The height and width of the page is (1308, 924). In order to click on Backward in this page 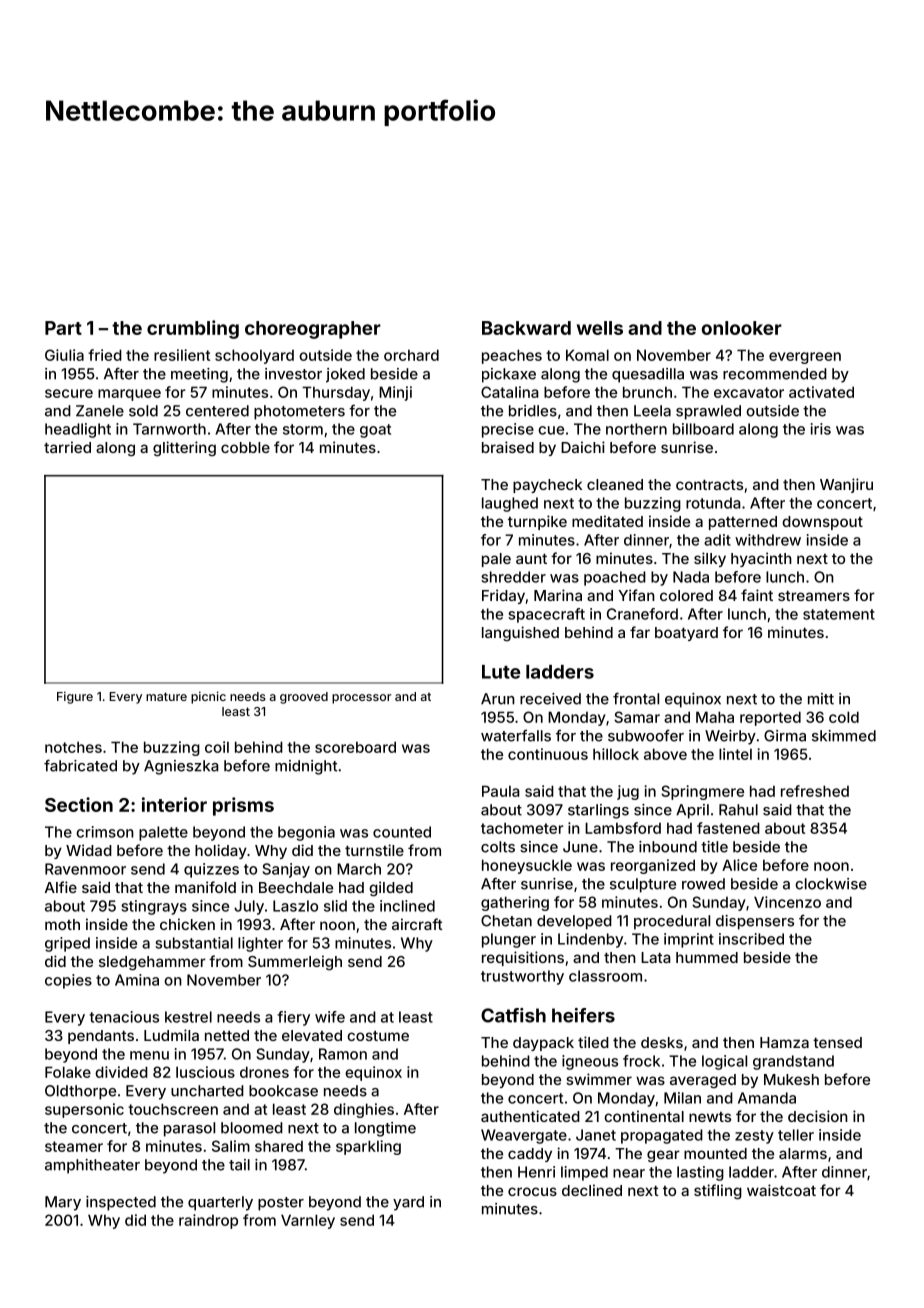, I will do `click(526, 328)`.
